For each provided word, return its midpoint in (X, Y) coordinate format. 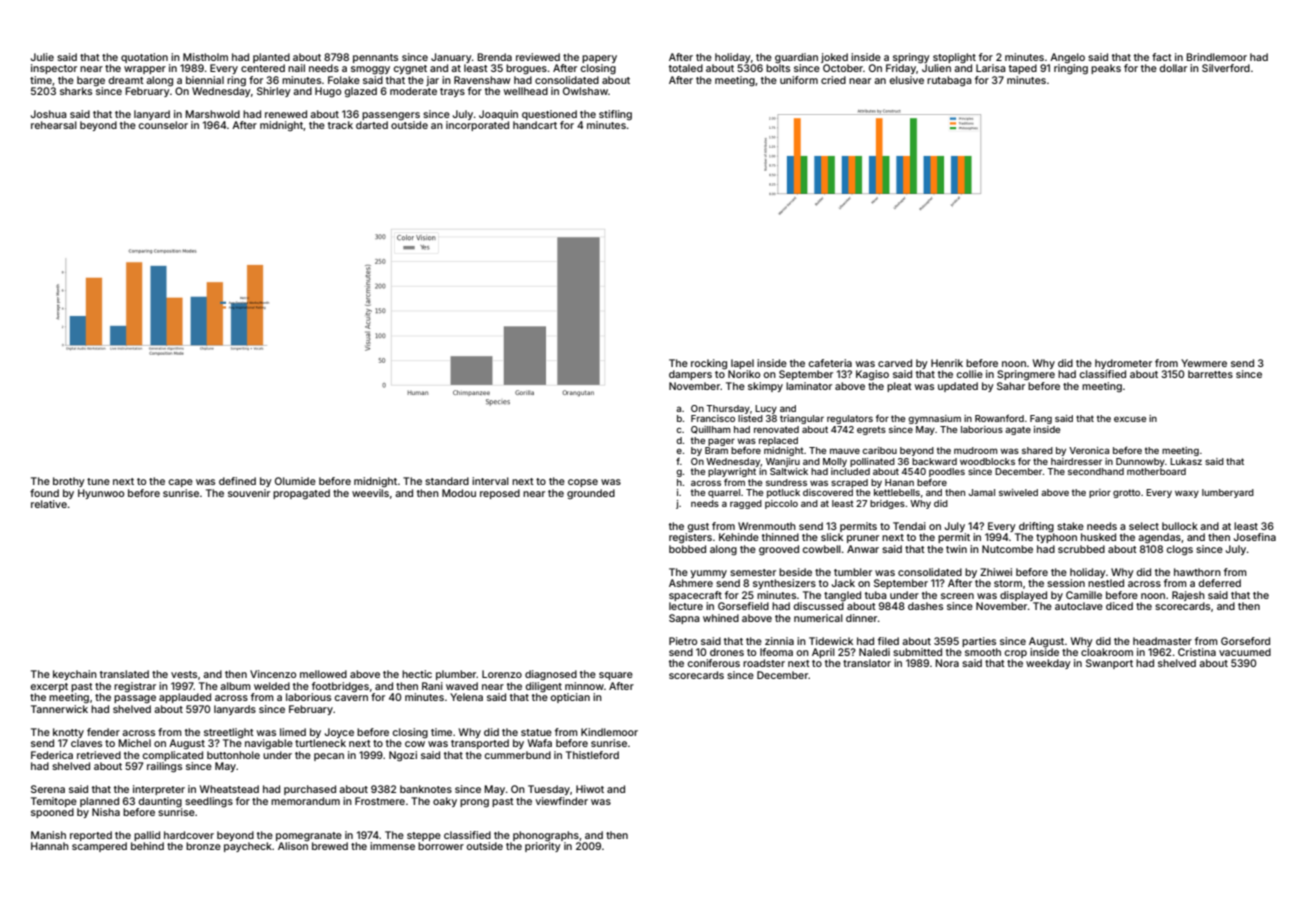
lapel (742, 364)
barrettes (1210, 374)
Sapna (684, 619)
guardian (796, 58)
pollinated (872, 462)
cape (181, 483)
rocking (709, 364)
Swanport (1109, 664)
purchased (310, 790)
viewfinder (561, 801)
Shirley (274, 92)
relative (49, 504)
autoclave (1079, 606)
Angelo (1067, 58)
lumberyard (1228, 493)
